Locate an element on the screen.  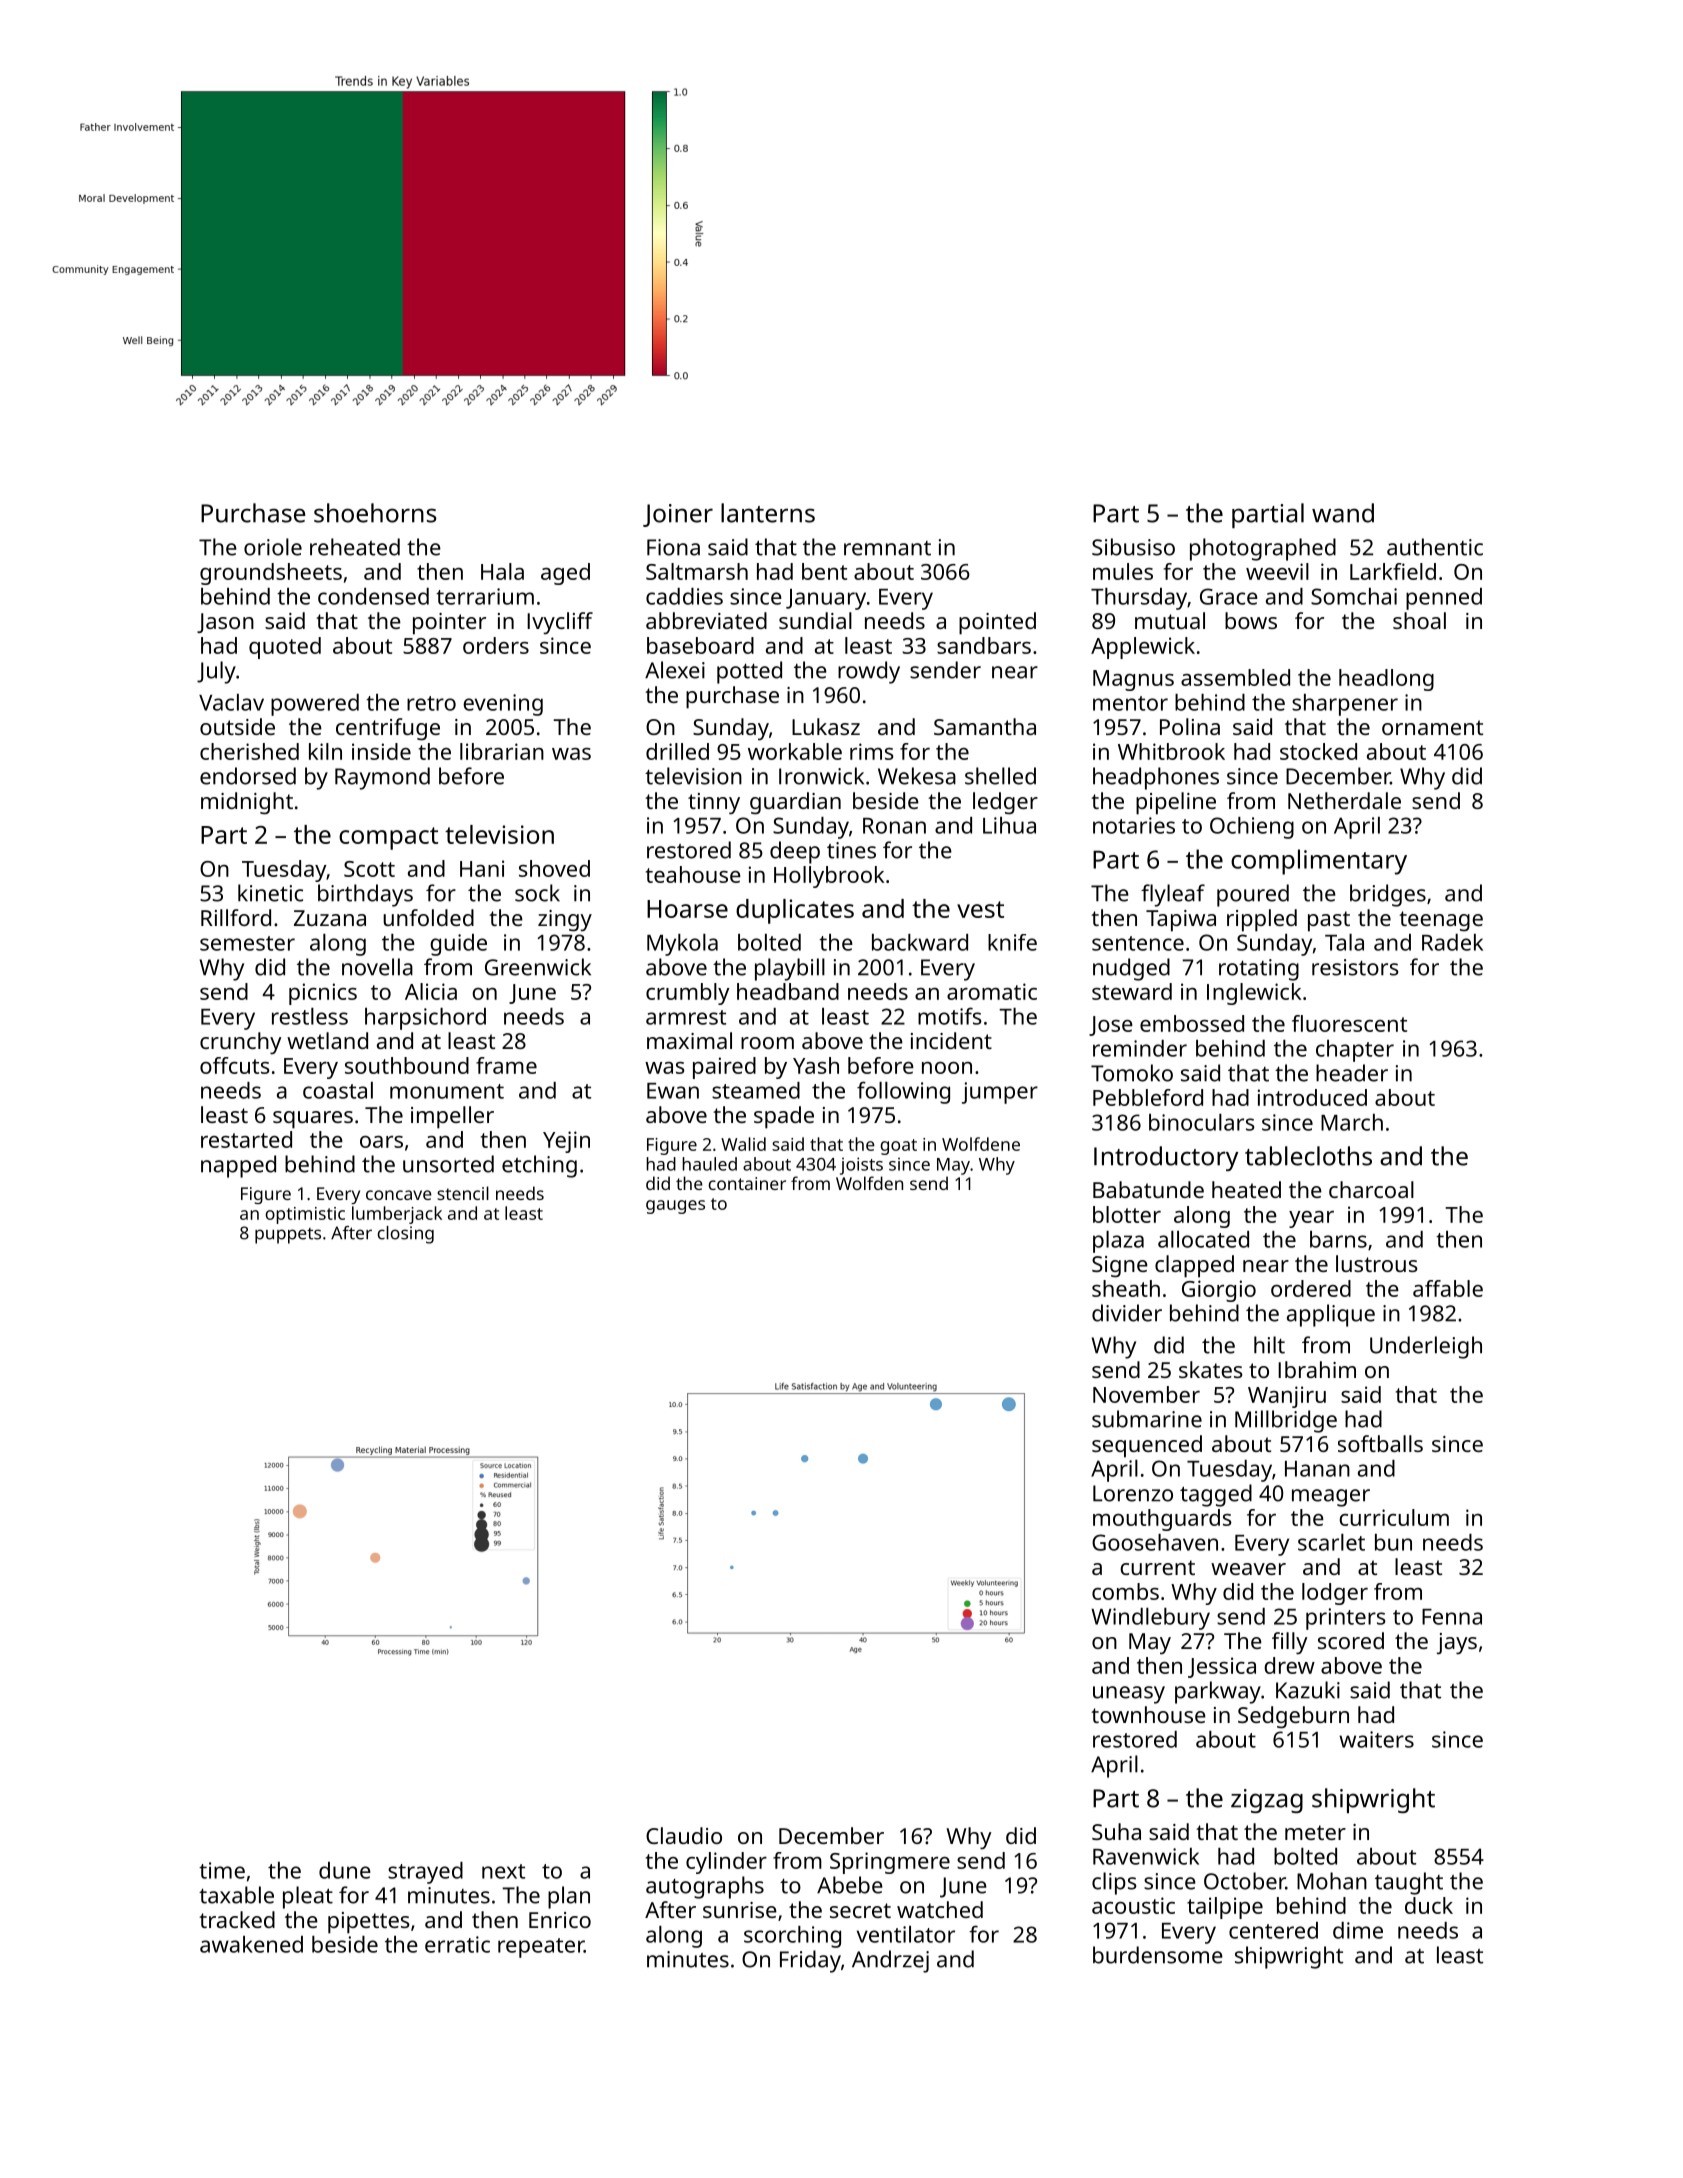
wand is located at coordinates (1343, 513).
